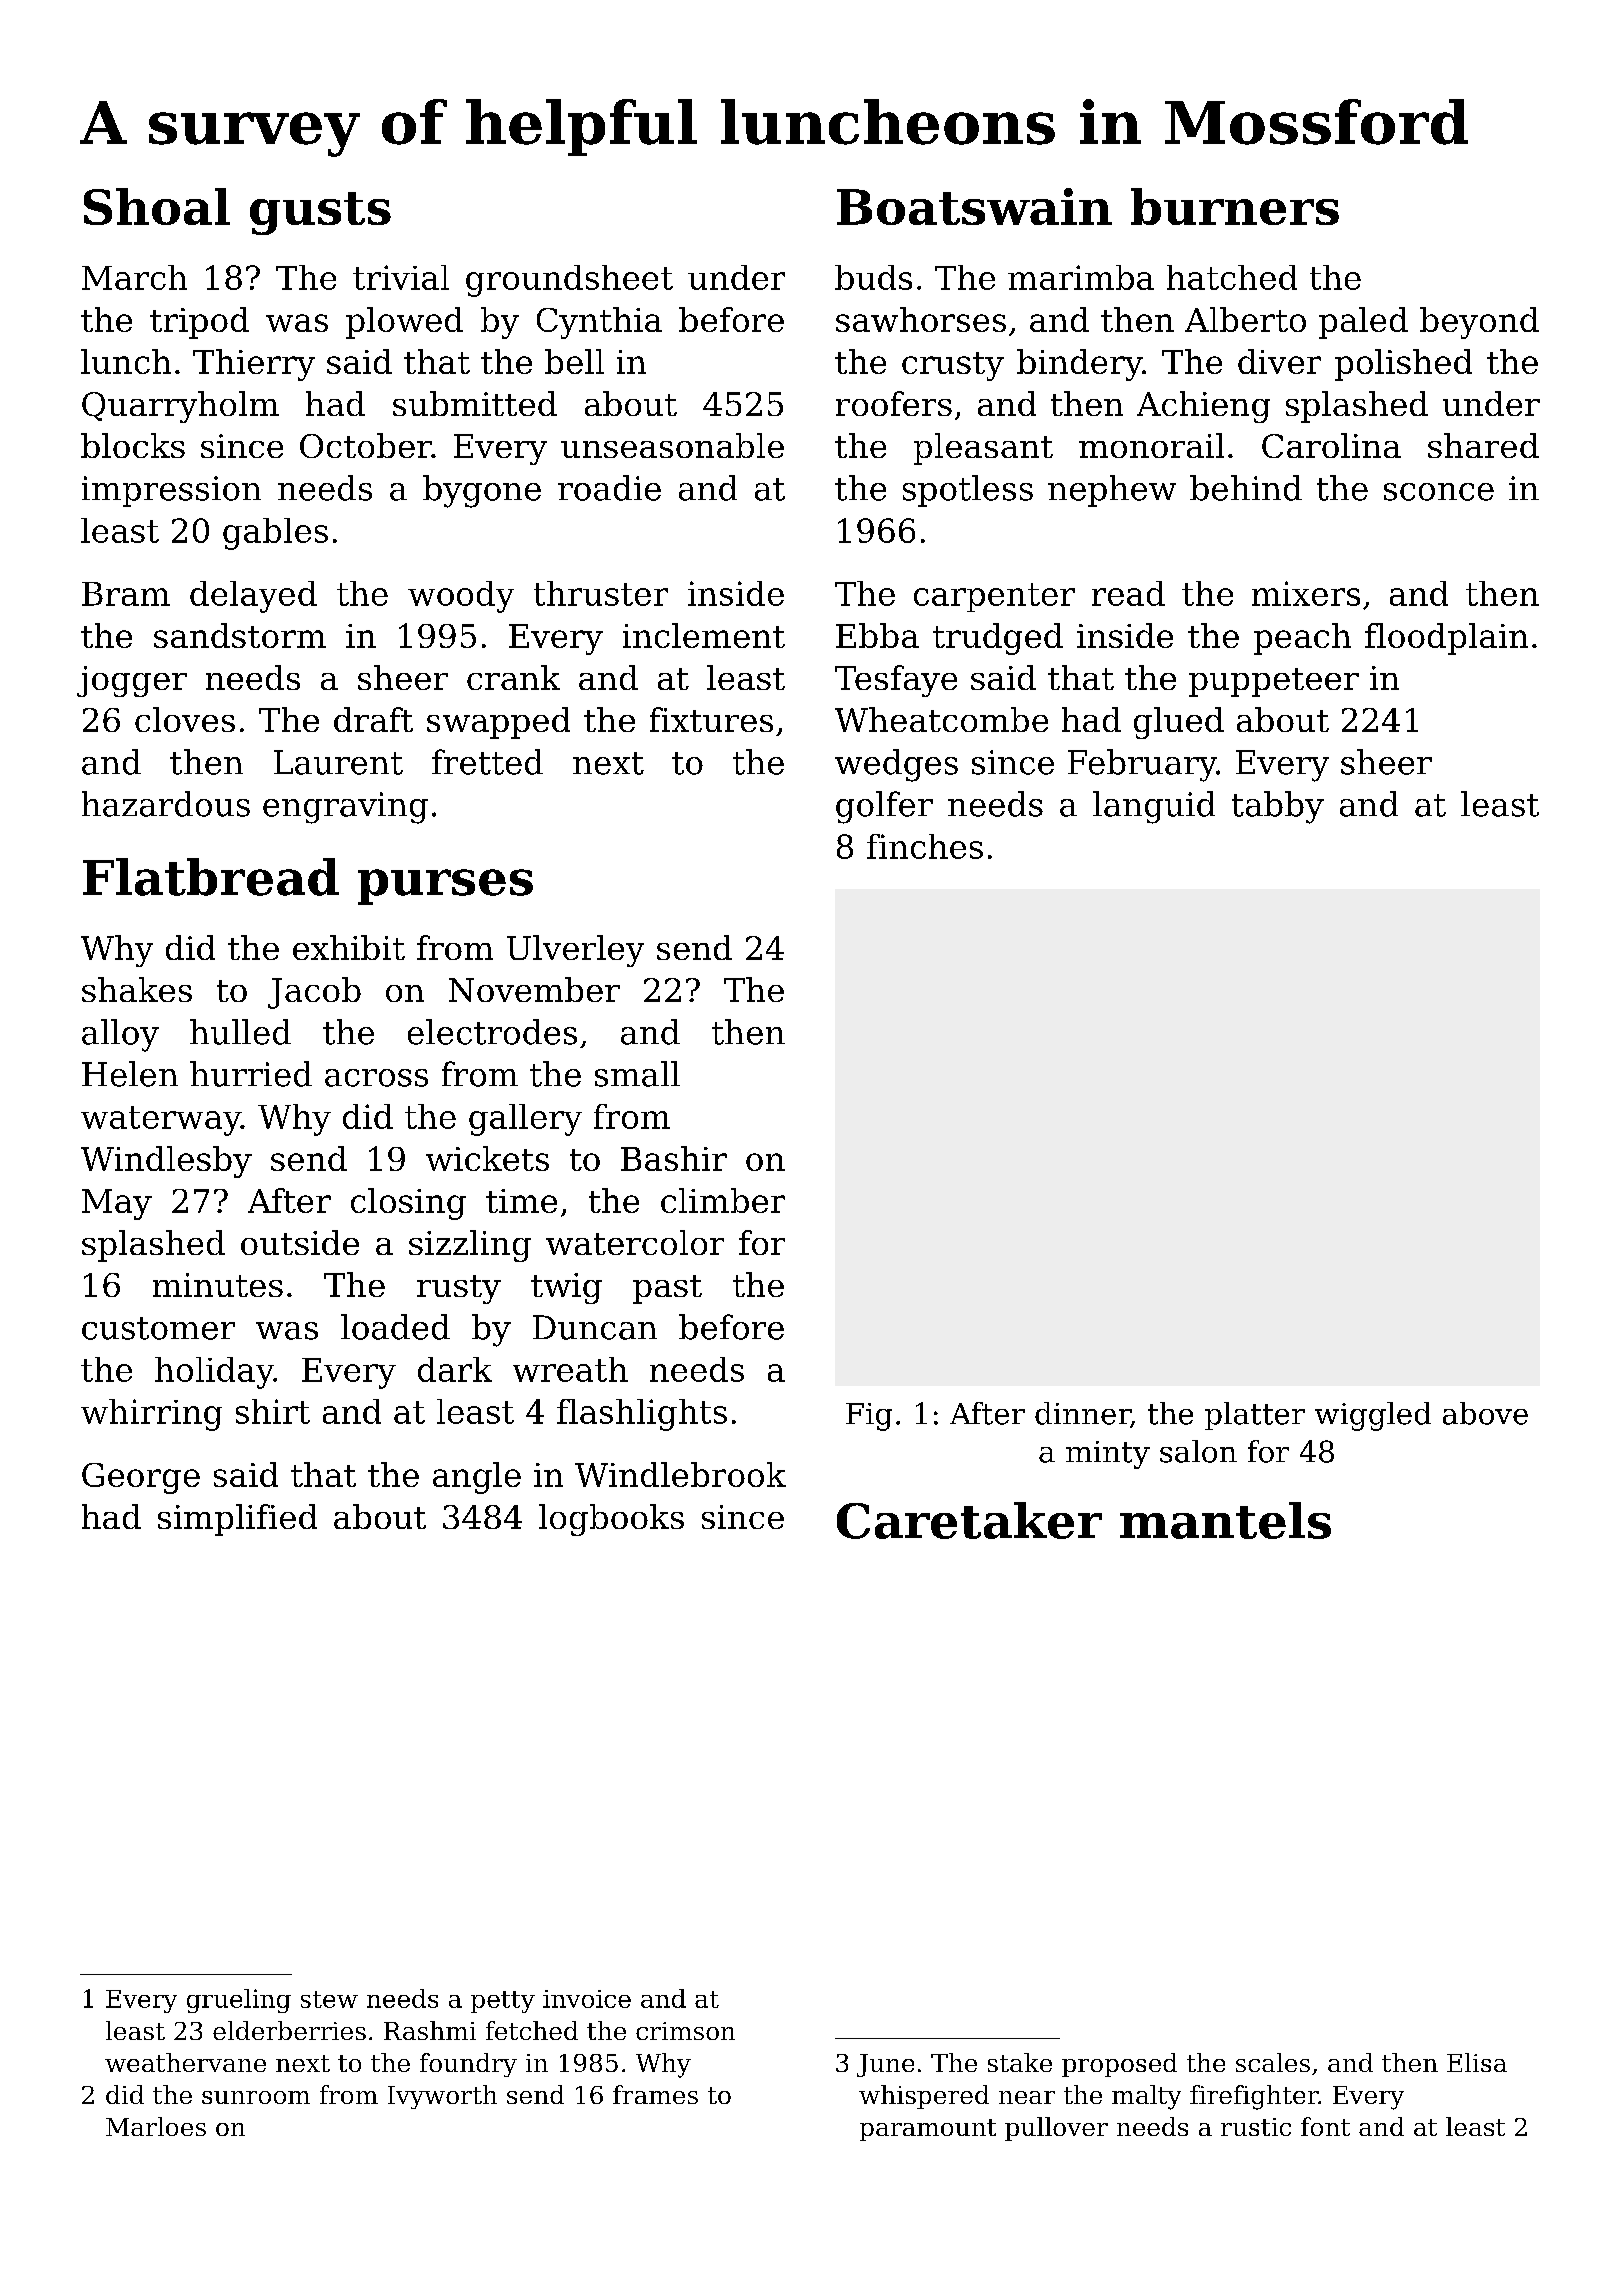 The image size is (1620, 2292). I want to click on burners, so click(1235, 206).
